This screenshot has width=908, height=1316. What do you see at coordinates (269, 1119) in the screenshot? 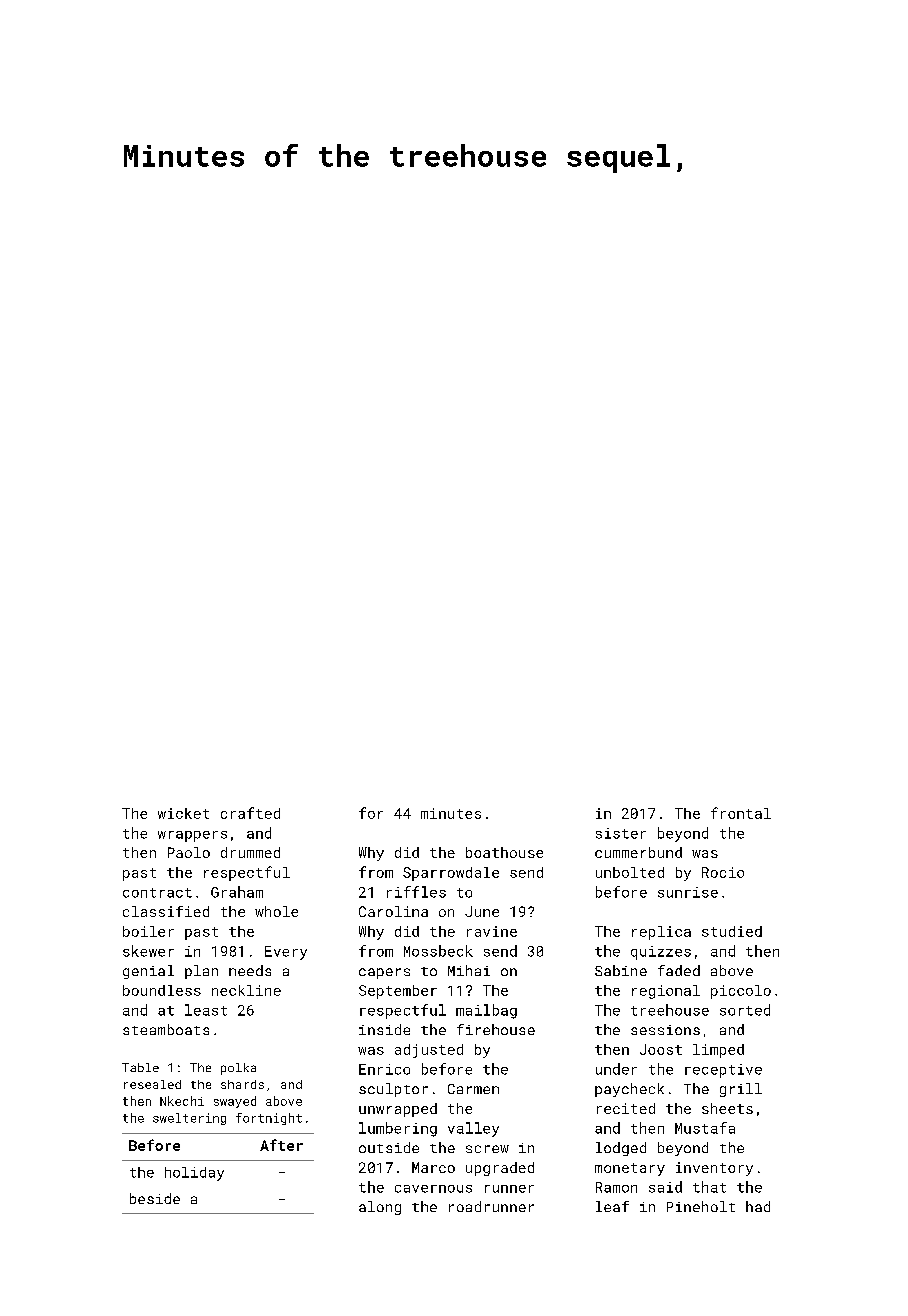
I see `fortnight` at bounding box center [269, 1119].
